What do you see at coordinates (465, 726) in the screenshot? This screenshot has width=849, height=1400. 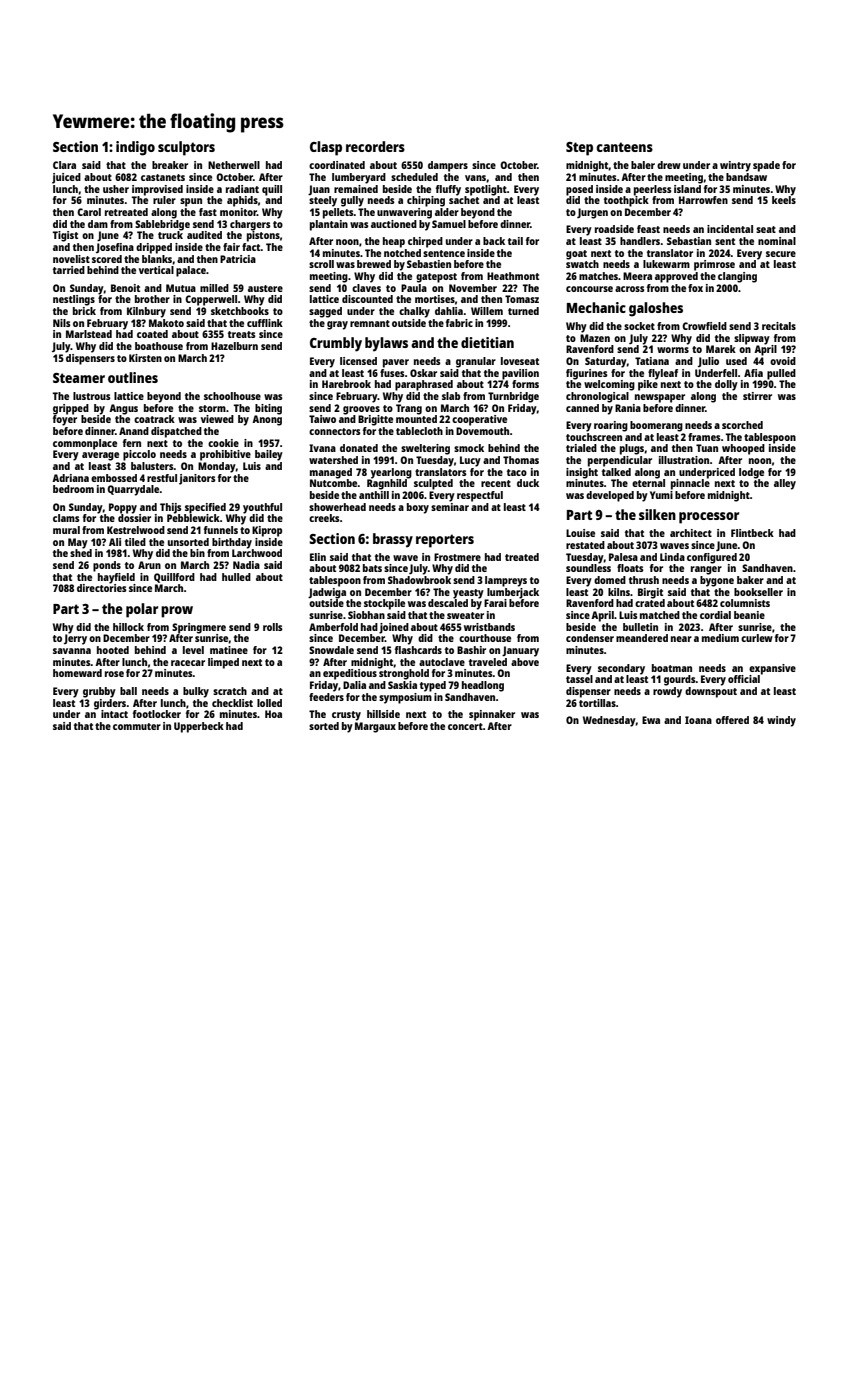 I see `concert` at bounding box center [465, 726].
